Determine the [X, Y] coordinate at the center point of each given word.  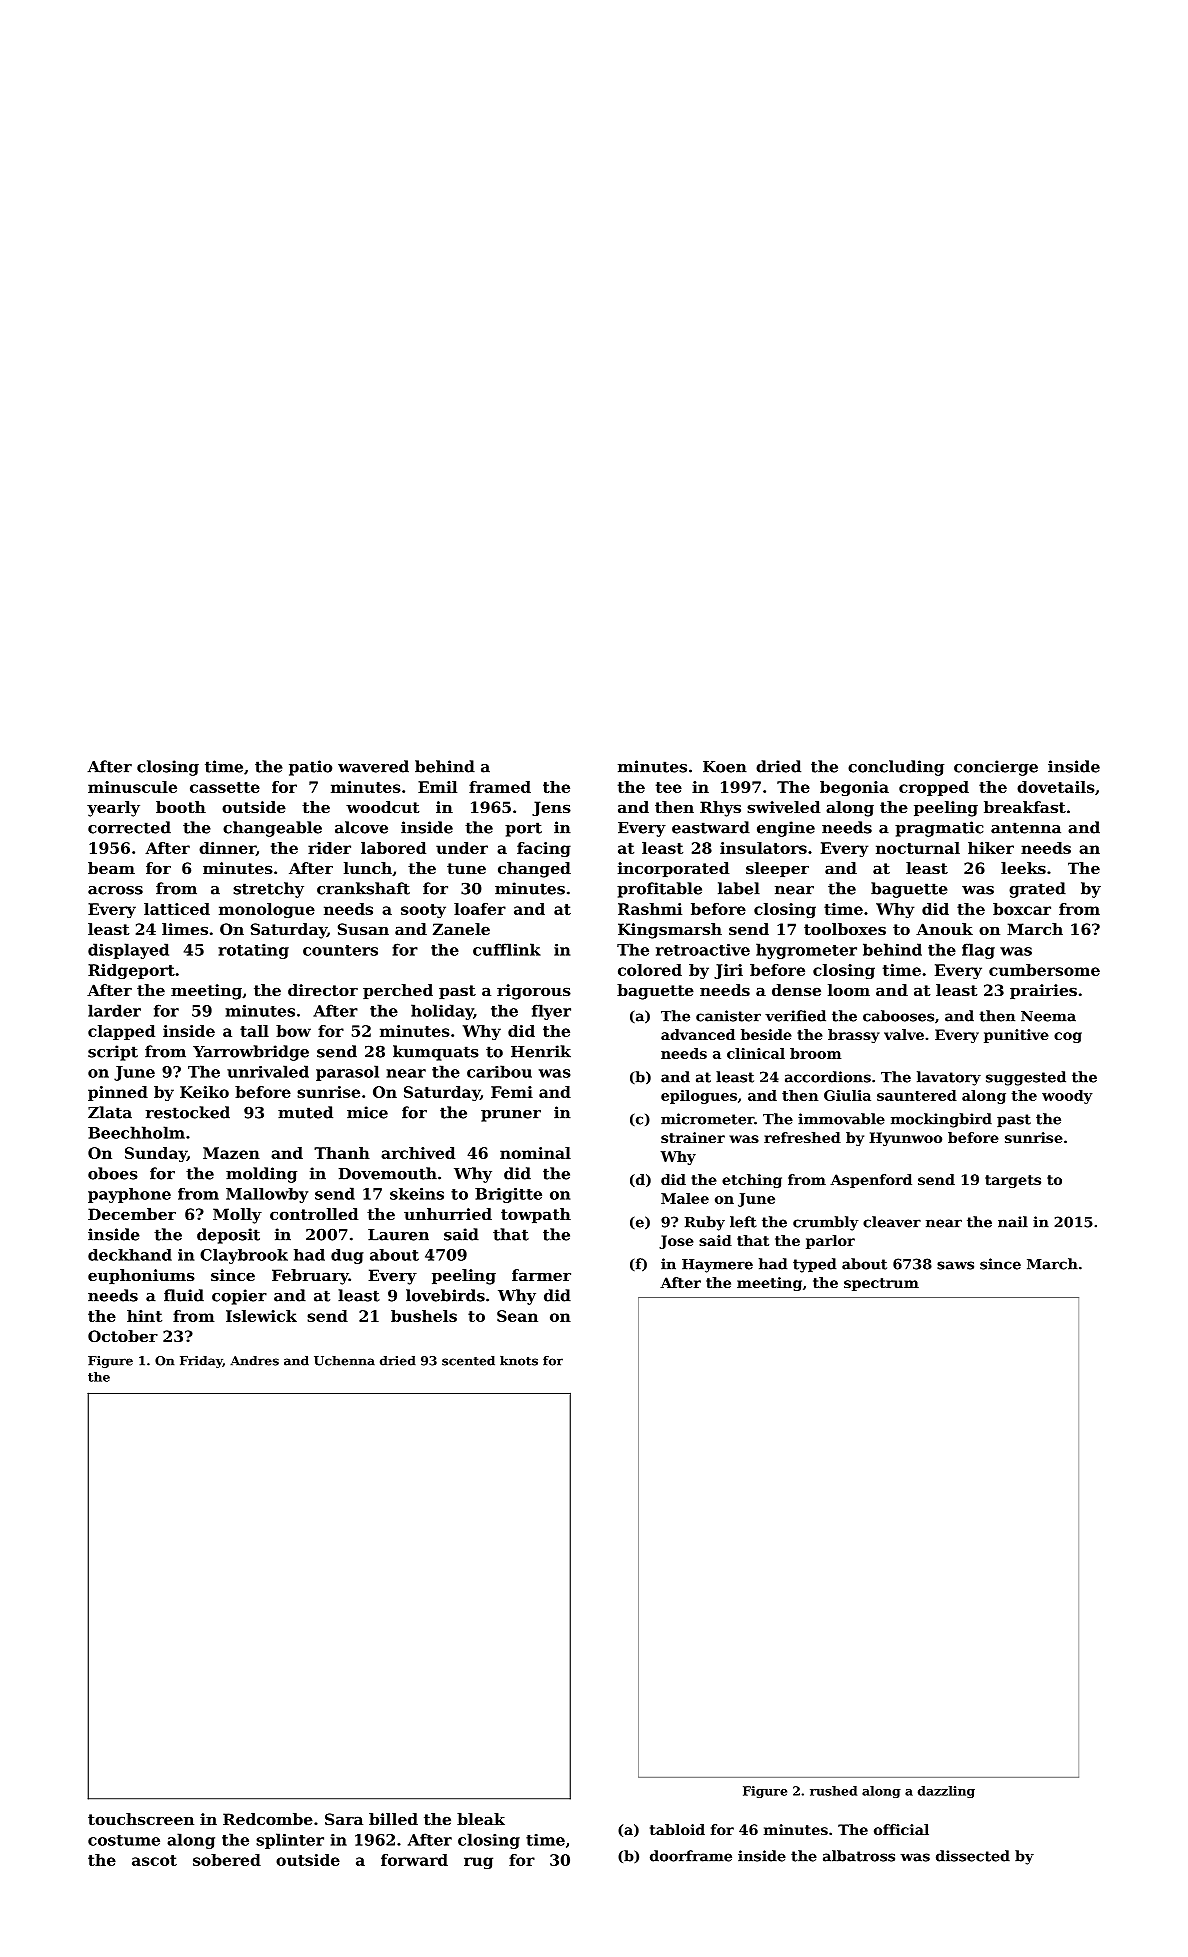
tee [669, 787]
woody [1067, 1097]
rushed [833, 1791]
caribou [499, 1071]
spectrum [881, 1284]
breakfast [1025, 807]
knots [519, 1361]
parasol [347, 1073]
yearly [113, 809]
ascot [154, 1860]
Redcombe [268, 1819]
